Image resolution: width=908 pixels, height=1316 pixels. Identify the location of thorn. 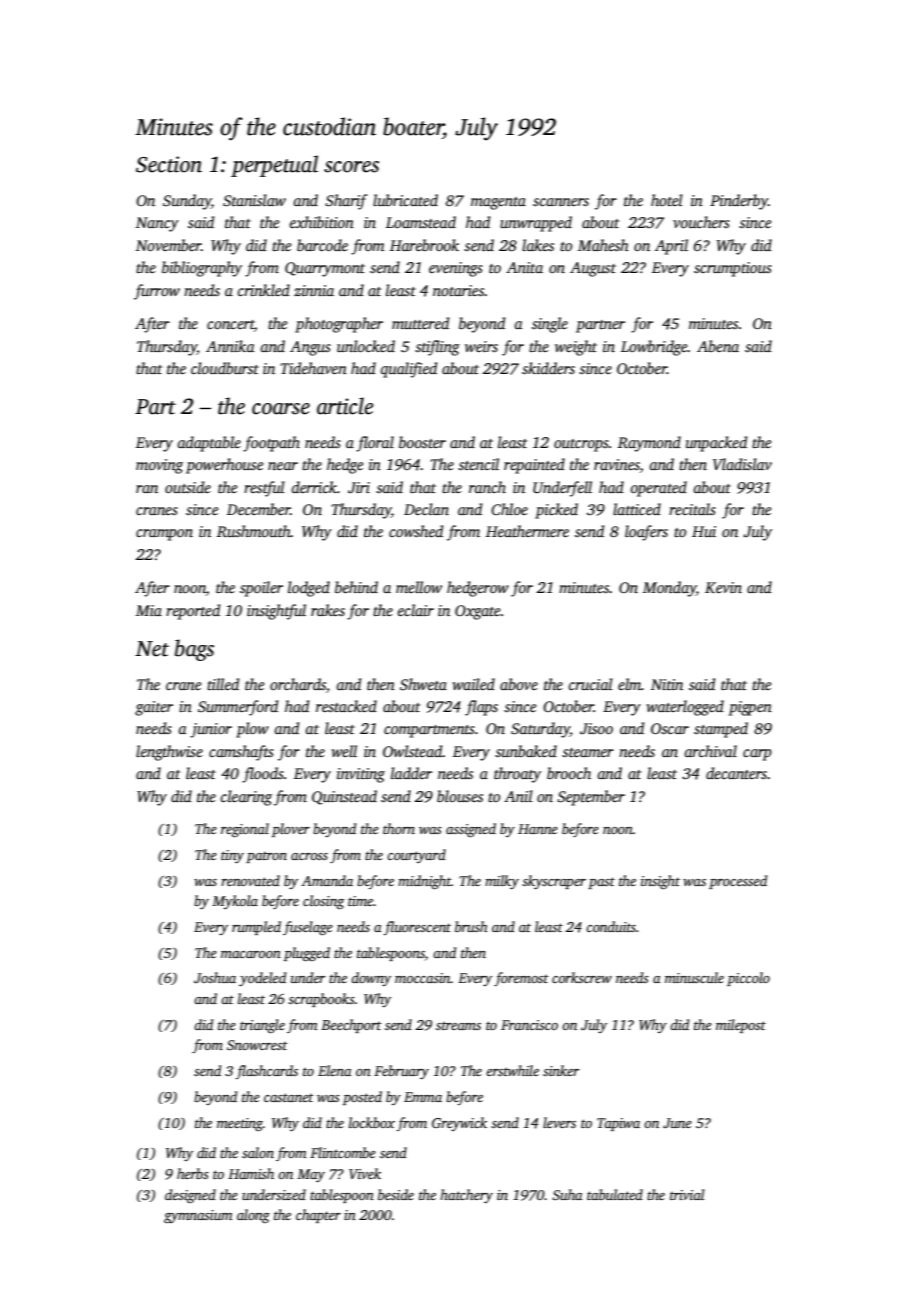
(399, 828).
